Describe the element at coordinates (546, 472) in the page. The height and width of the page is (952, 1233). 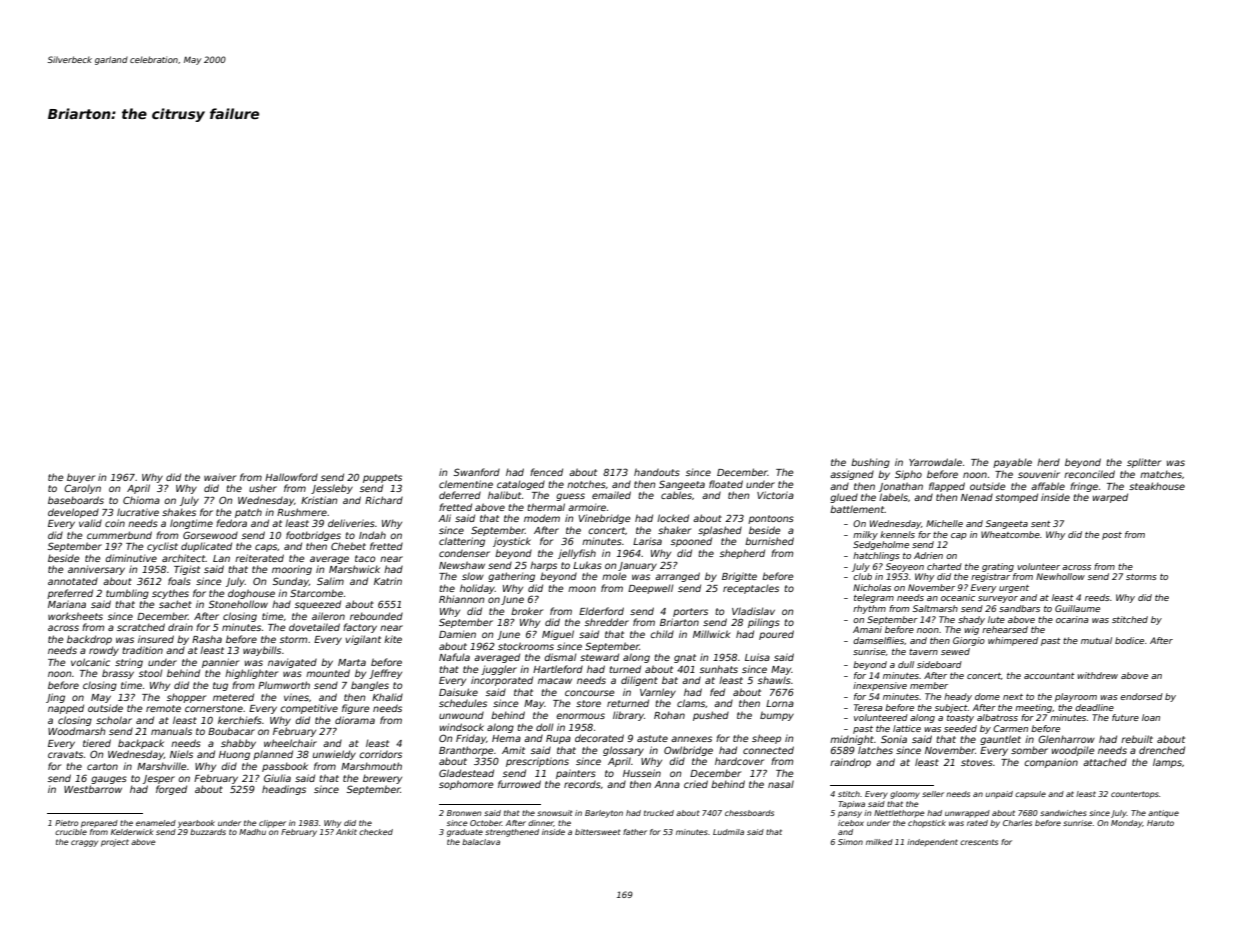
I see `fenced` at that location.
